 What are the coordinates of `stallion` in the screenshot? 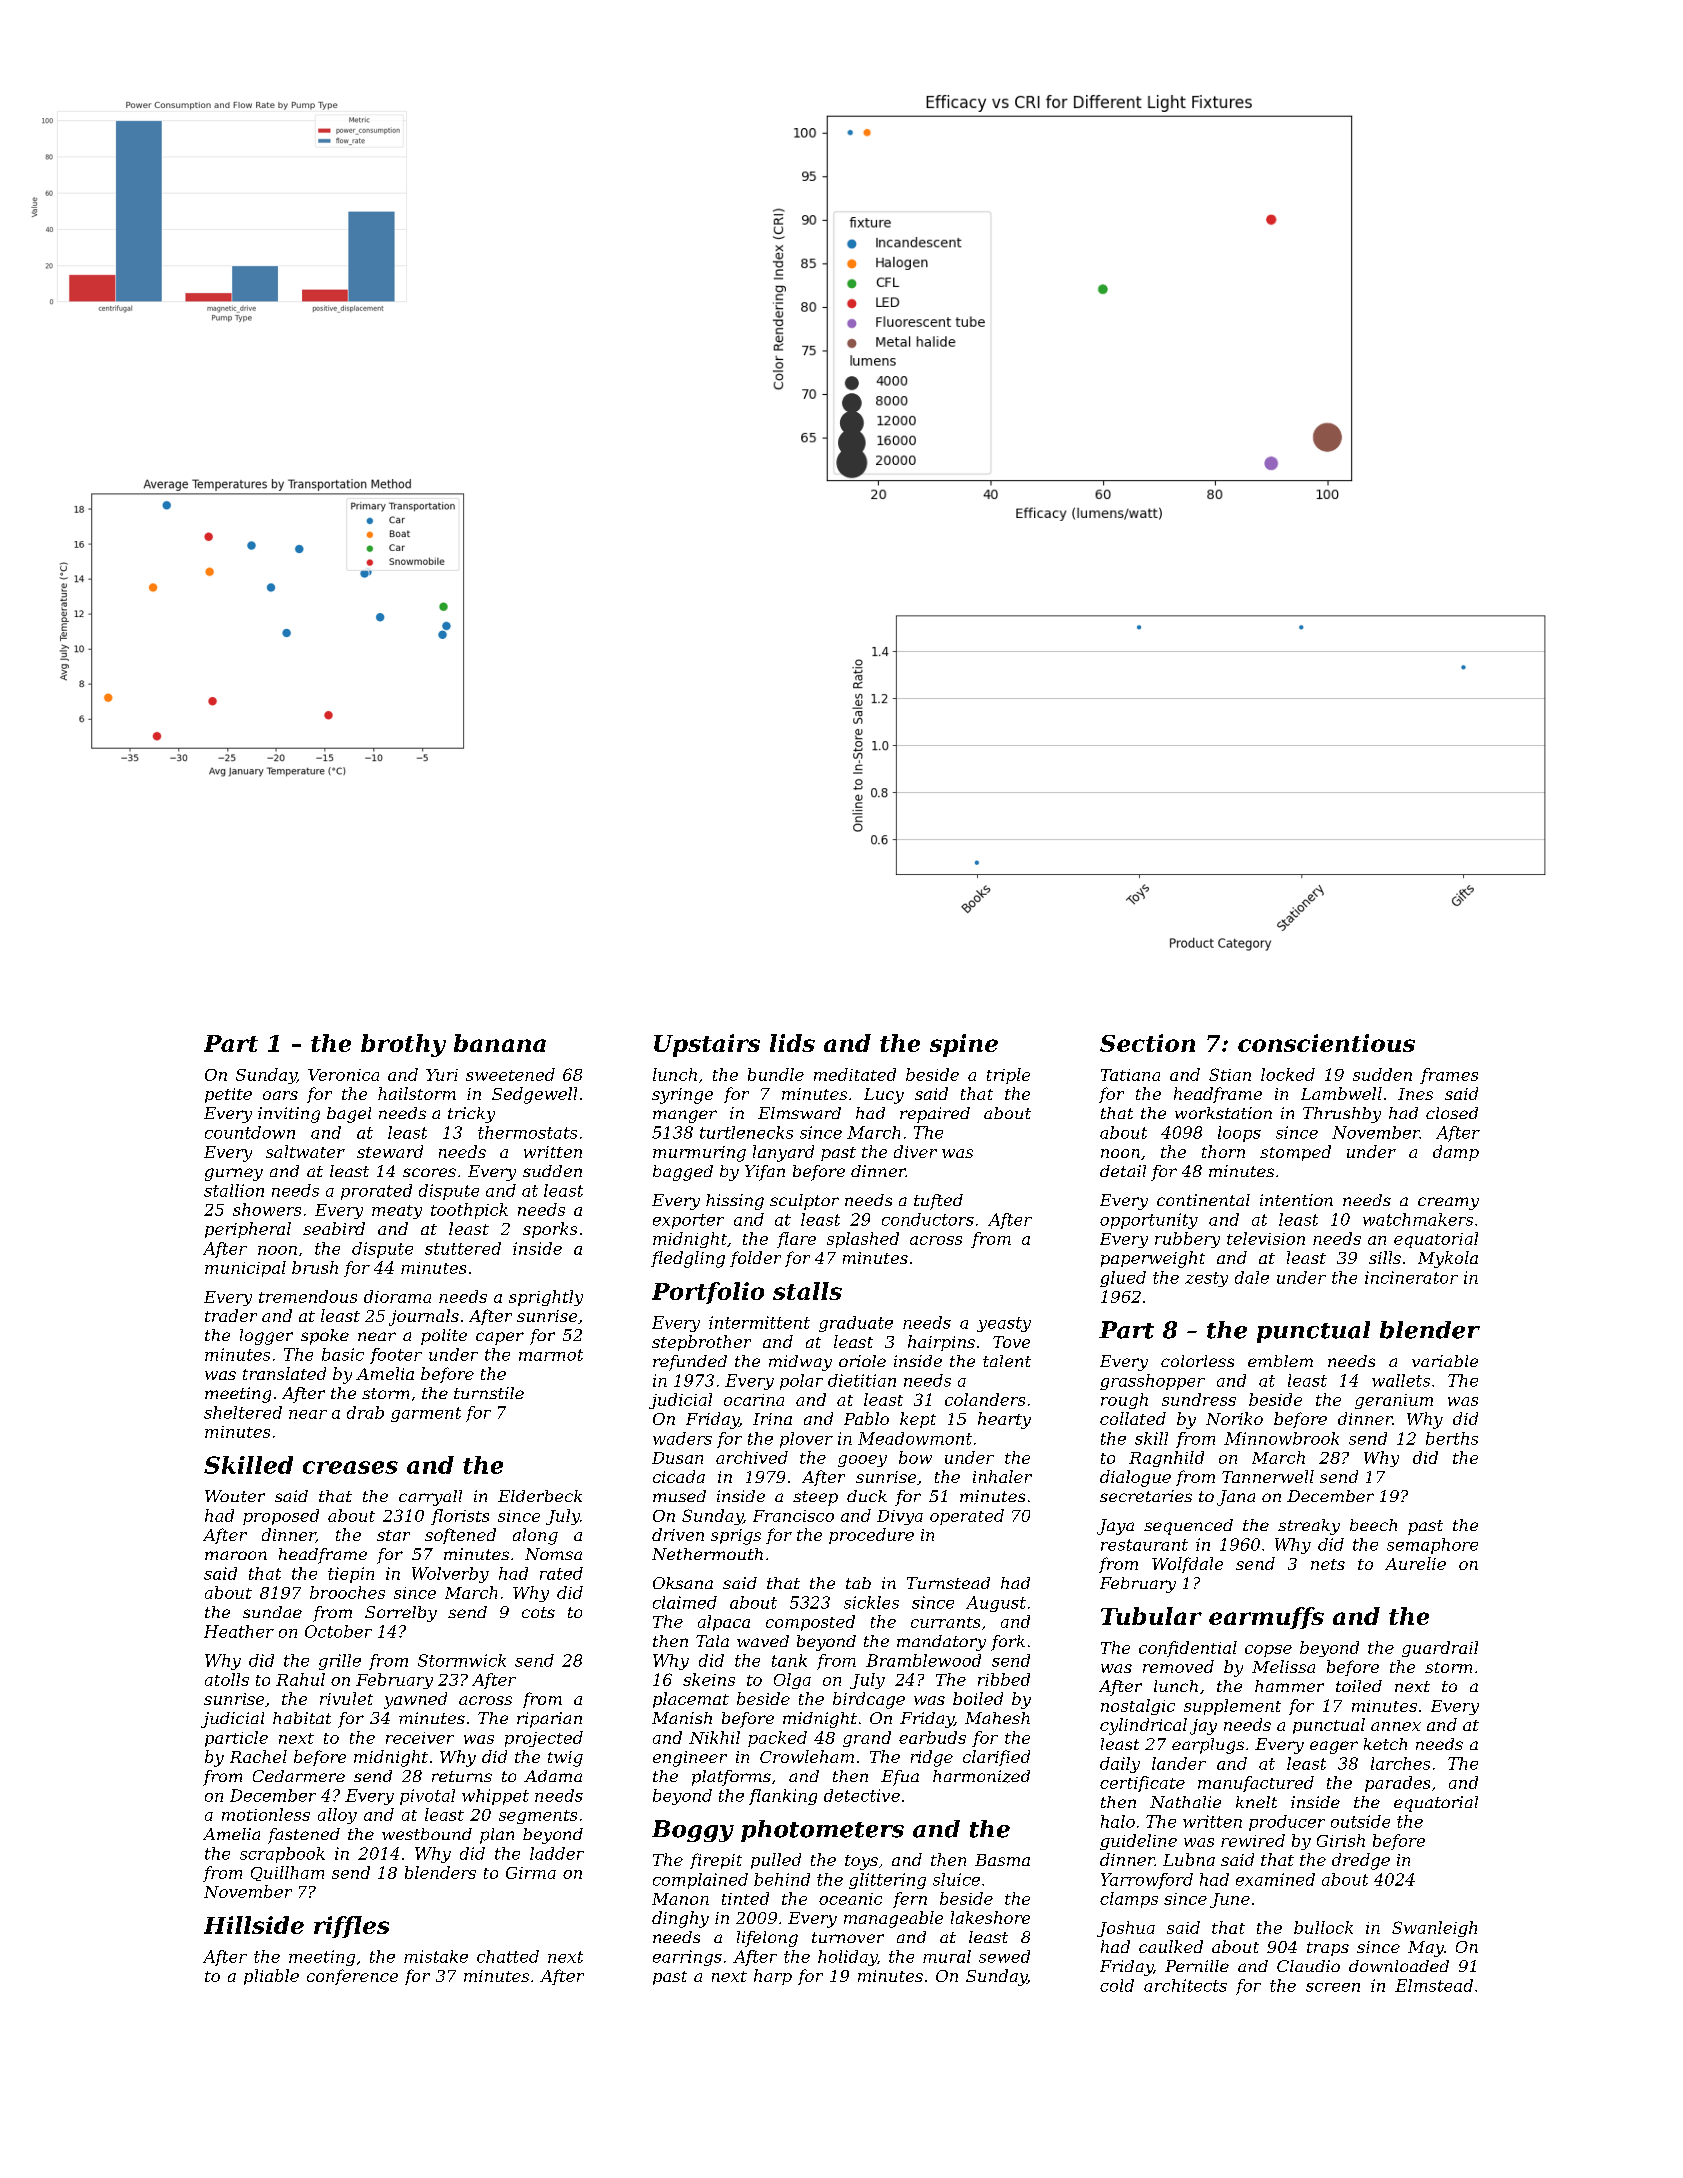 It's located at (234, 1190).
